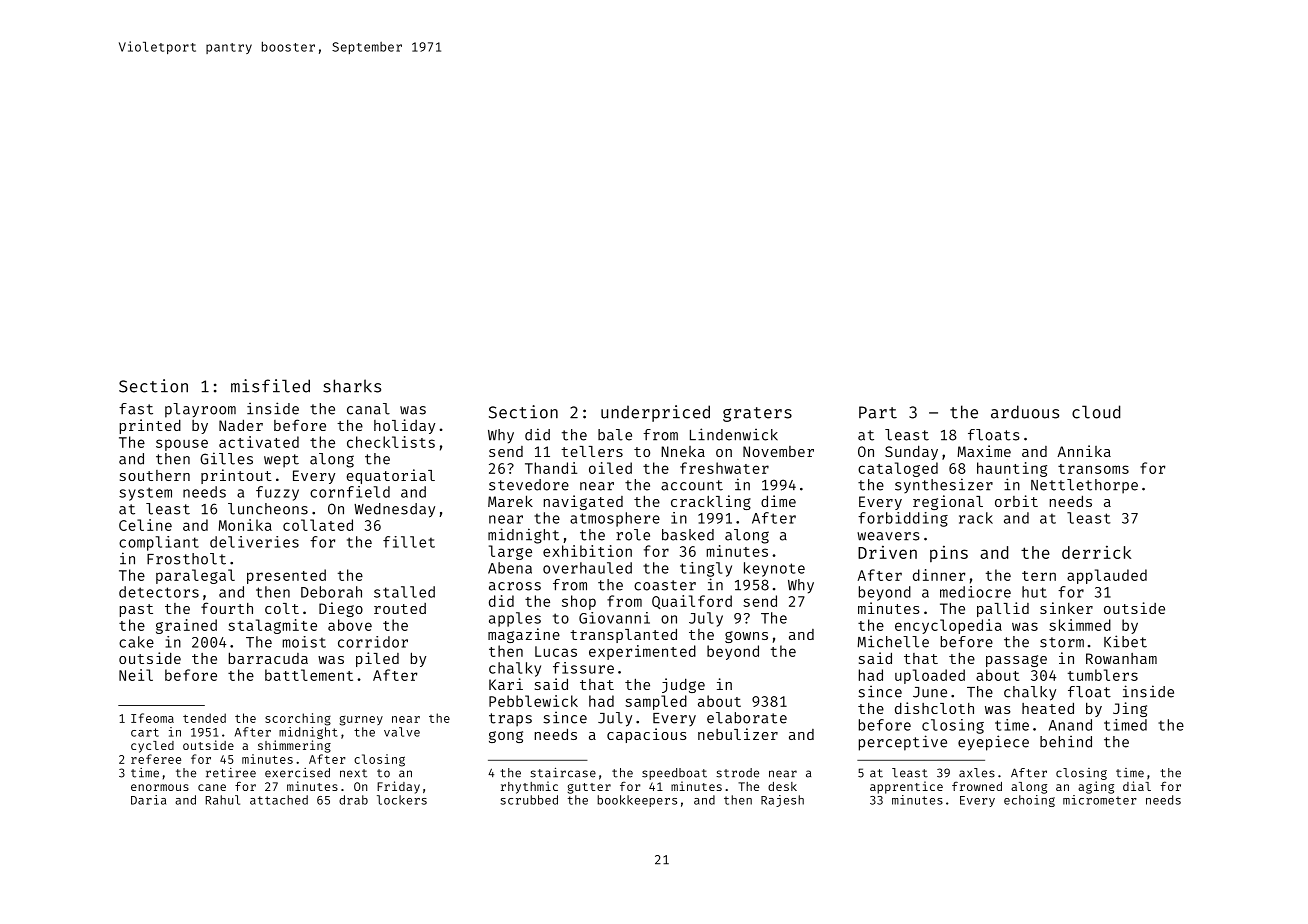 The width and height of the screenshot is (1308, 924). What do you see at coordinates (683, 685) in the screenshot?
I see `judge` at bounding box center [683, 685].
